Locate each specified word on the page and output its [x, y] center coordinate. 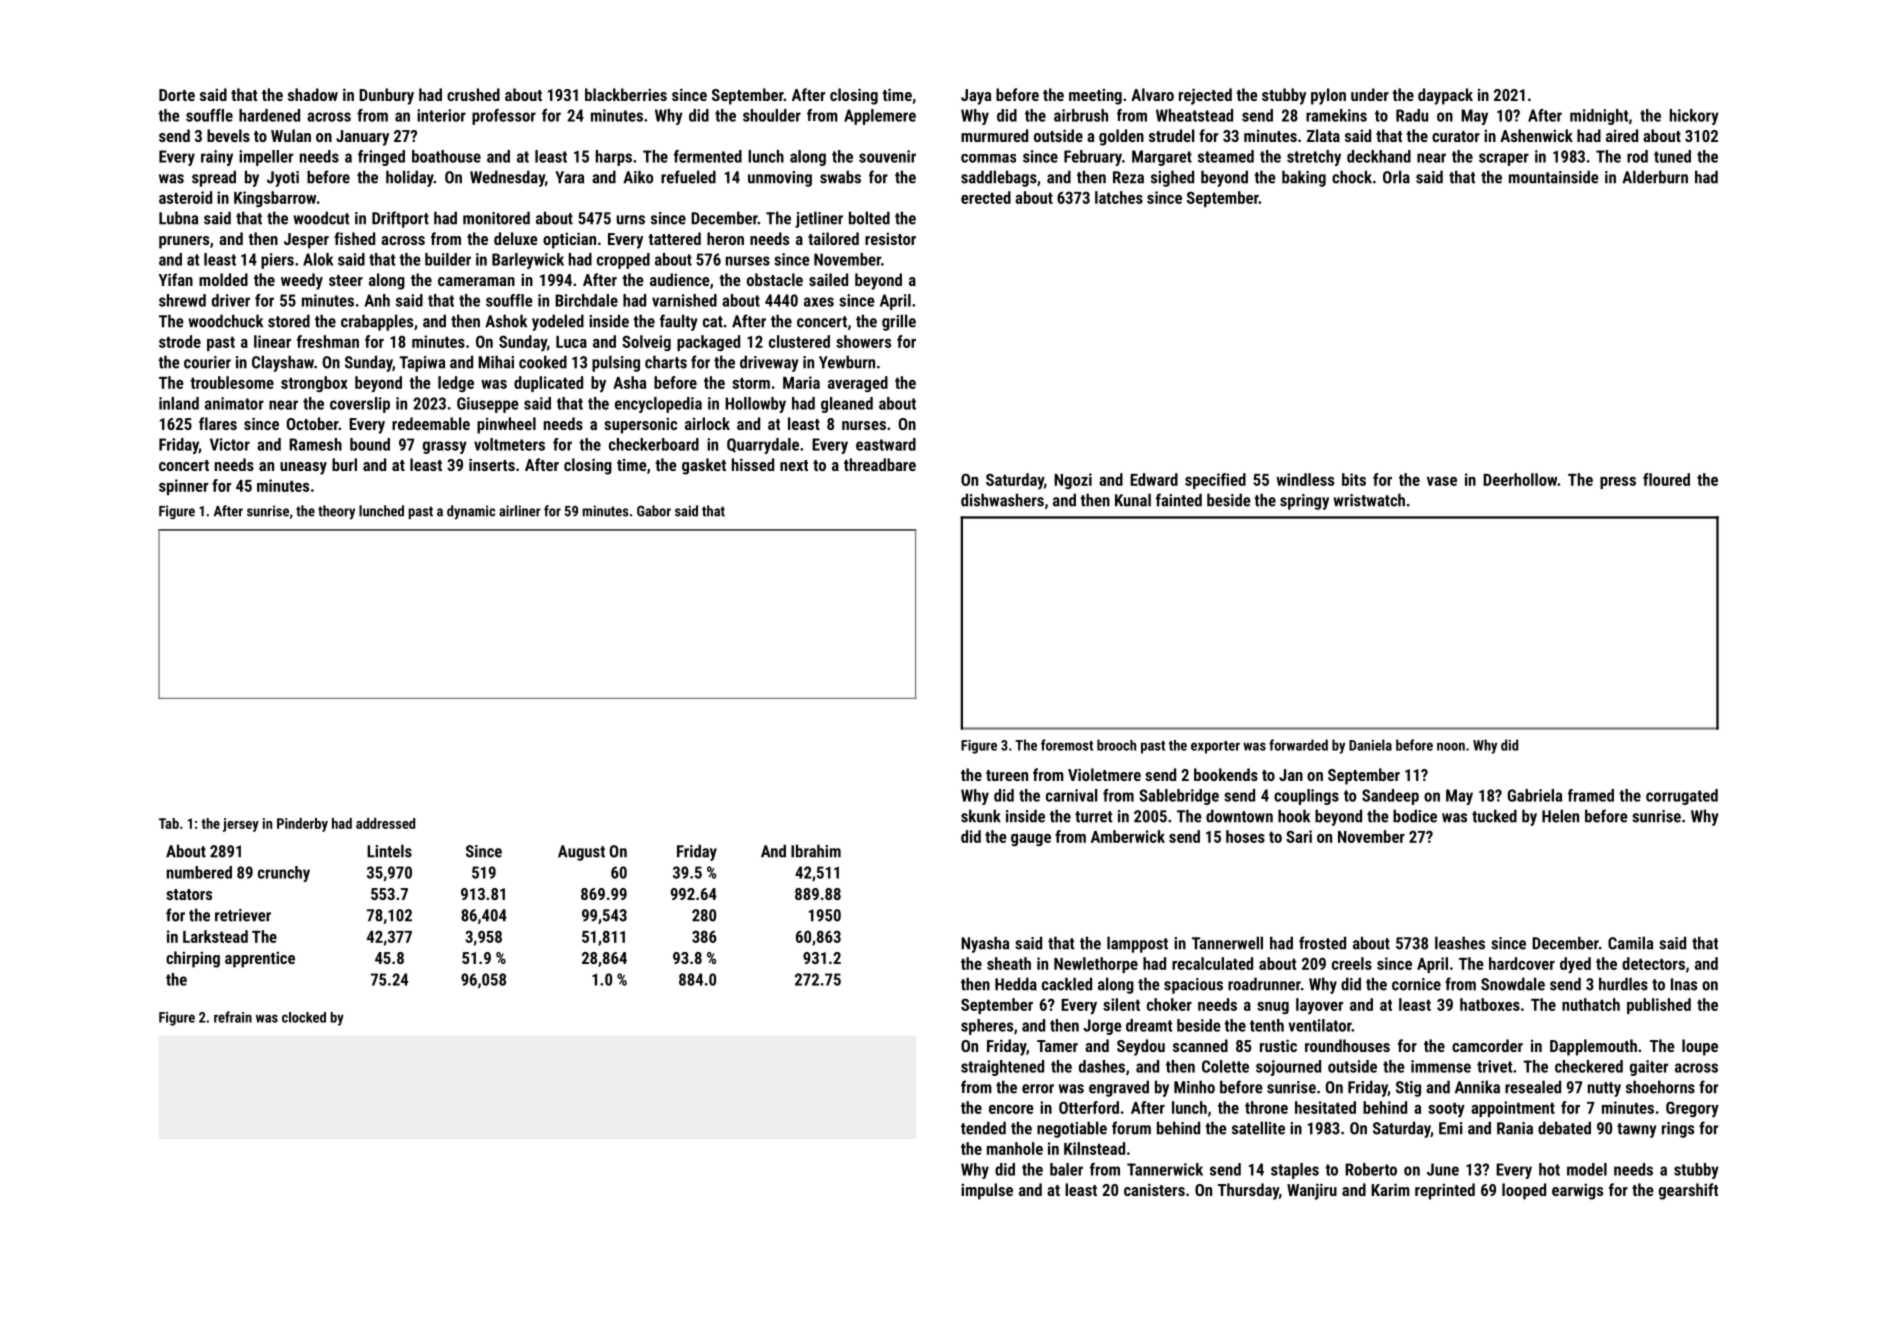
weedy [302, 281]
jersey [241, 825]
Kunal [1133, 500]
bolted [869, 218]
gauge [1031, 840]
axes [819, 302]
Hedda [1016, 984]
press [1618, 483]
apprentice [260, 959]
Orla [1396, 177]
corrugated [1682, 797]
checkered [1589, 1066]
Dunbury [386, 96]
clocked [304, 1017]
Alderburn [1655, 177]
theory [336, 512]
